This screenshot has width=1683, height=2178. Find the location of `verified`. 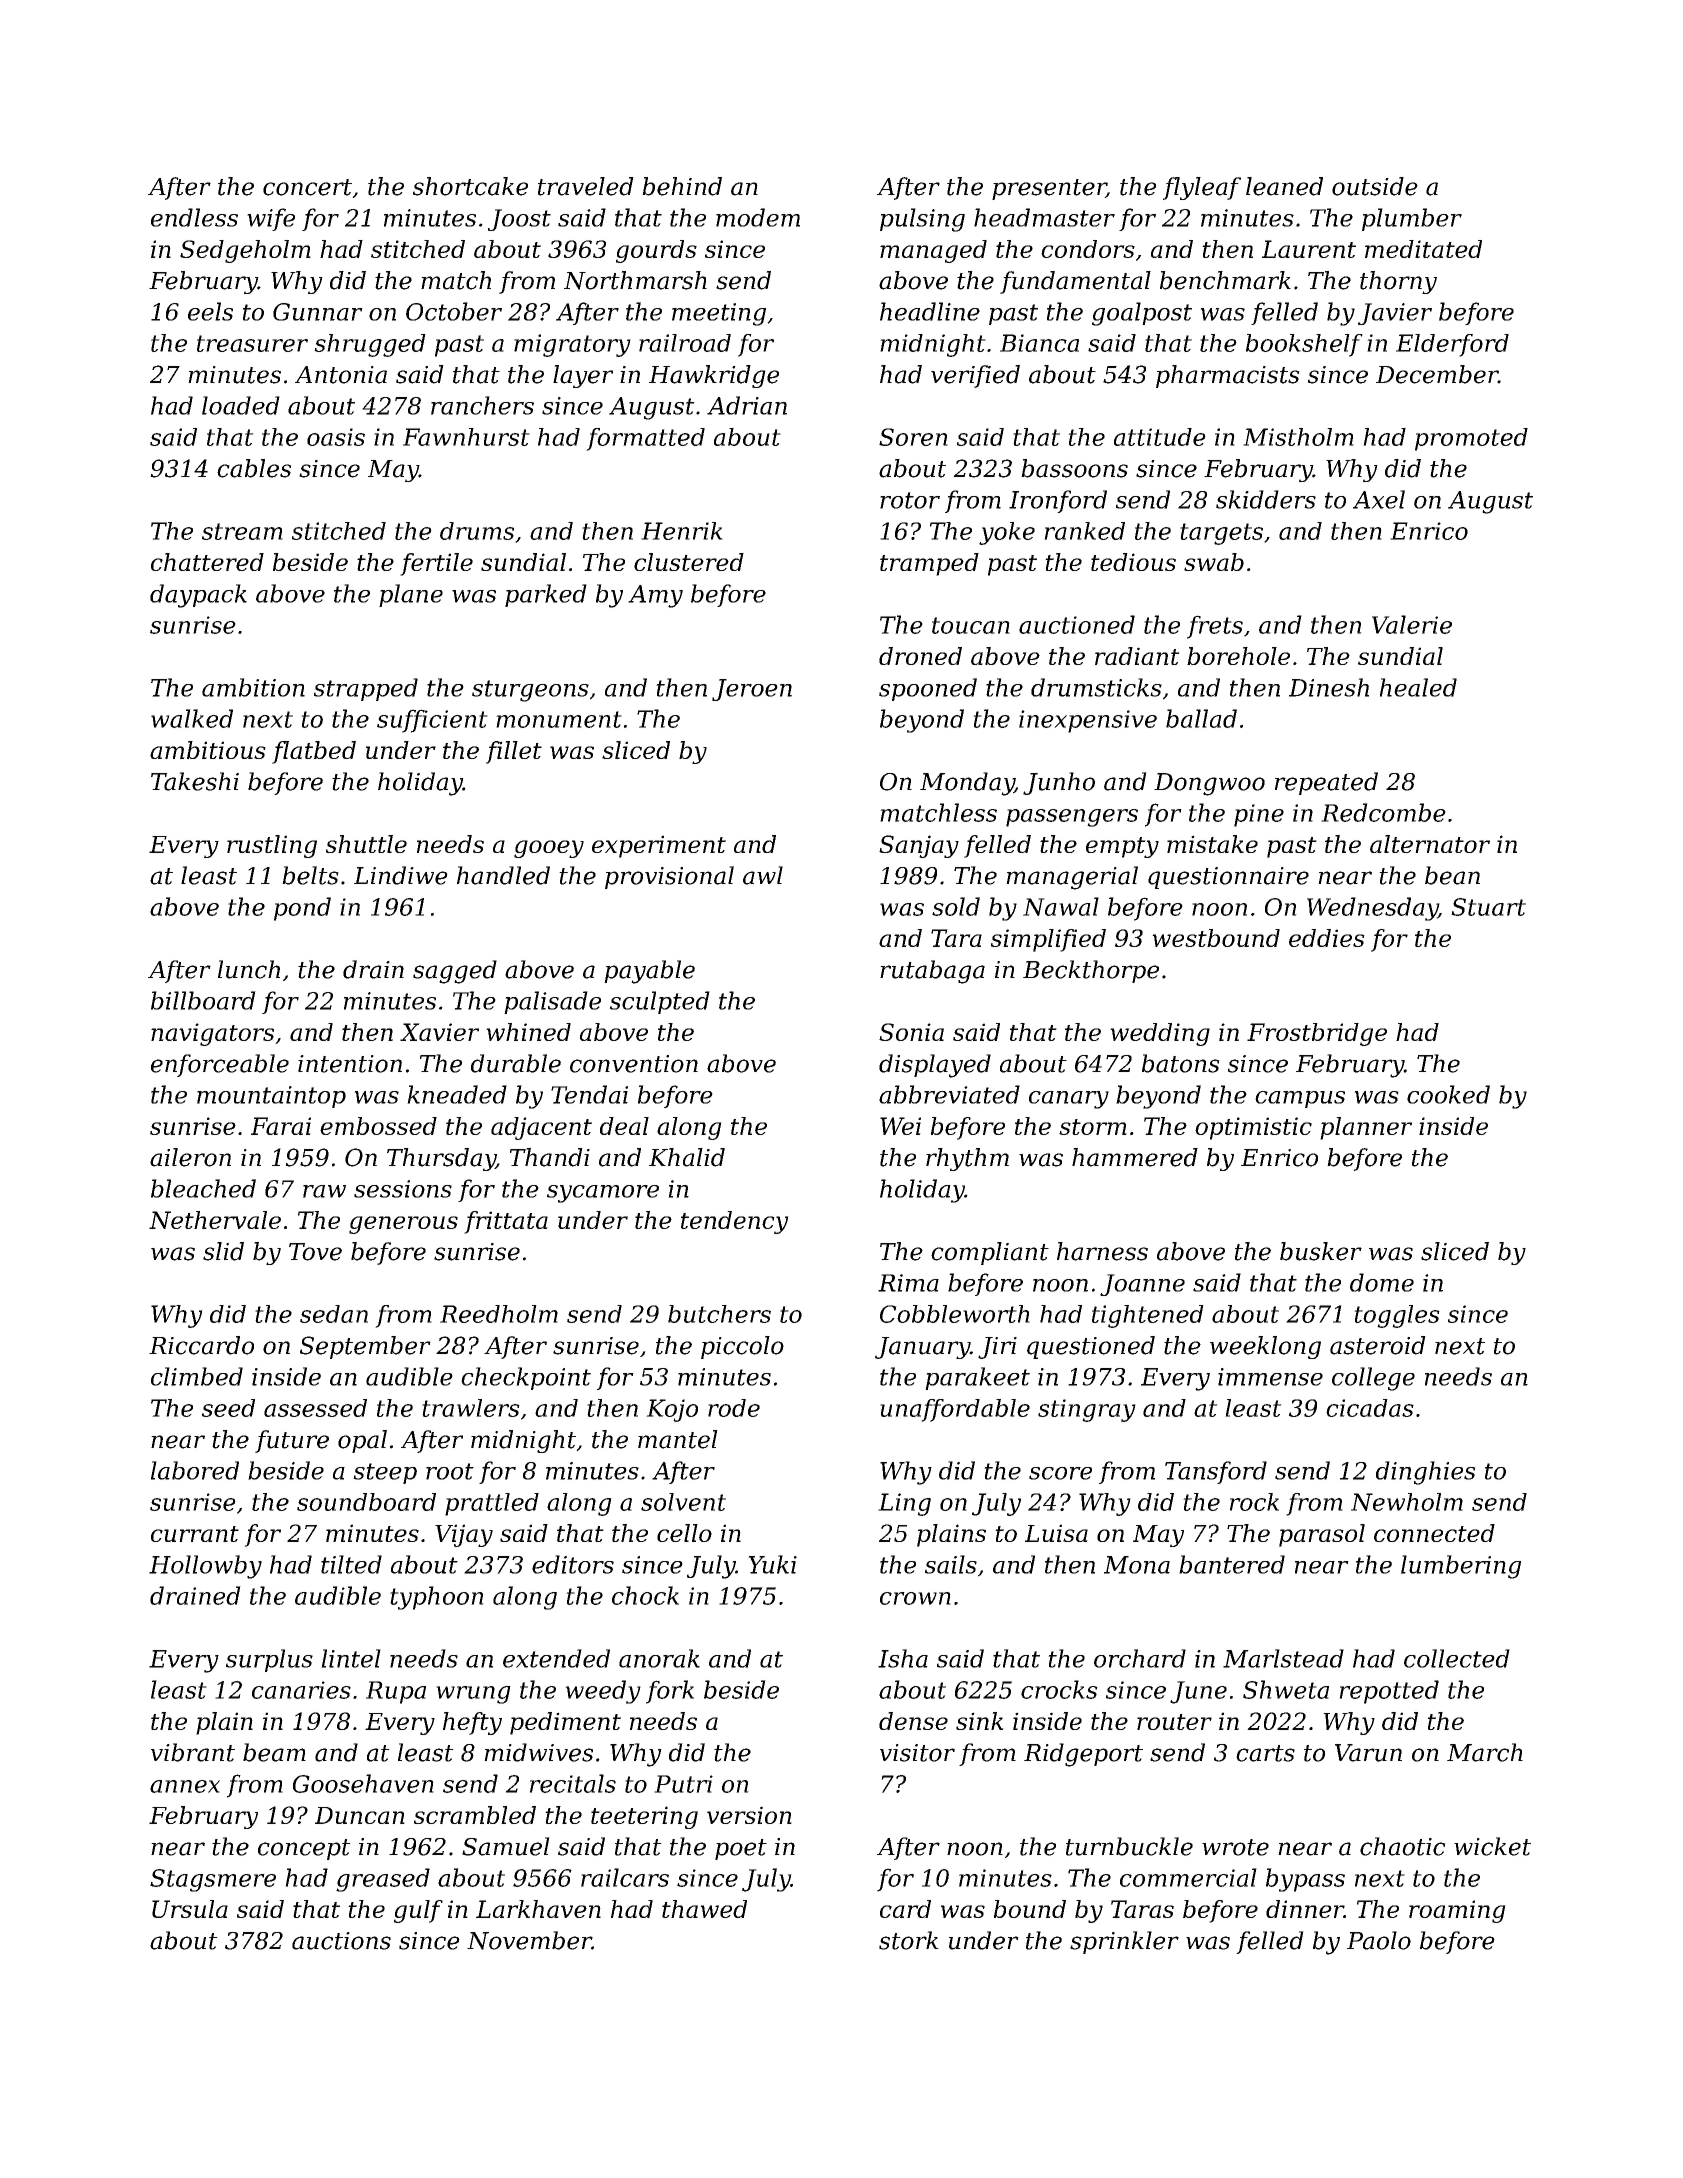

verified is located at coordinates (975, 376).
